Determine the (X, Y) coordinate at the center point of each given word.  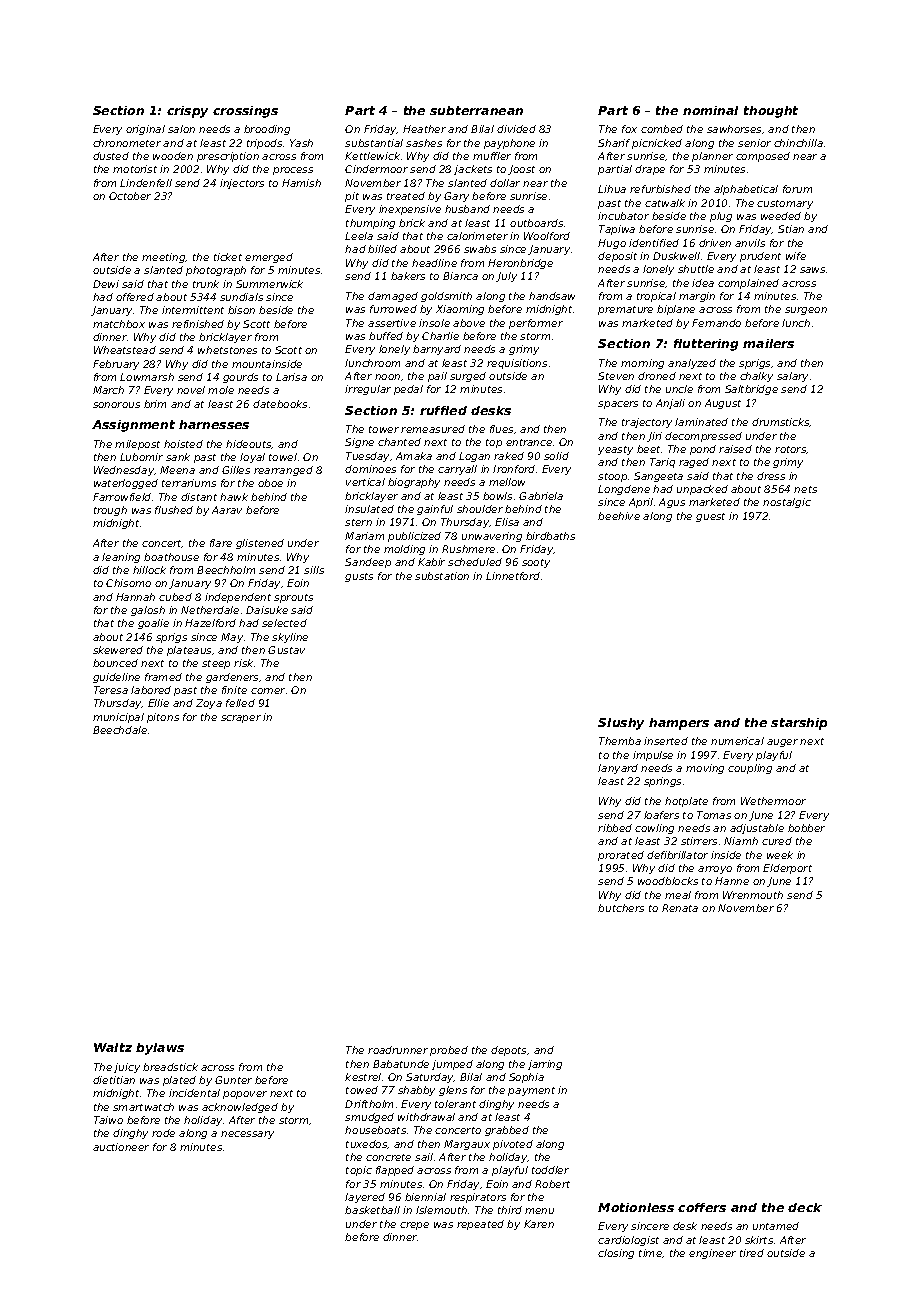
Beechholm (226, 570)
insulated (369, 509)
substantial (374, 143)
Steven (616, 376)
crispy (187, 112)
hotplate (686, 802)
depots (508, 1051)
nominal (710, 110)
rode (163, 1133)
